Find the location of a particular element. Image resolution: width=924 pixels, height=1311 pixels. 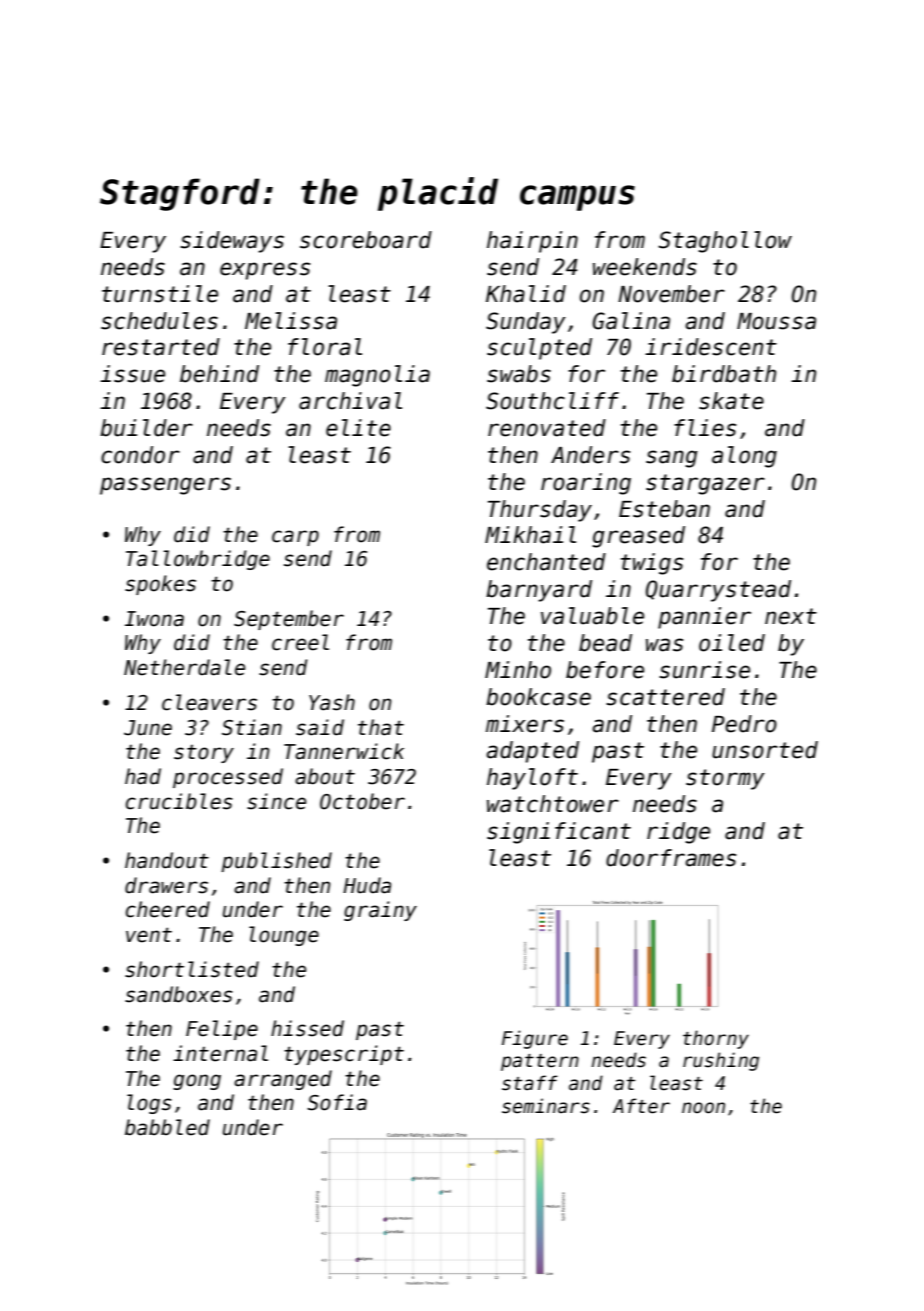

creel is located at coordinates (300, 642).
